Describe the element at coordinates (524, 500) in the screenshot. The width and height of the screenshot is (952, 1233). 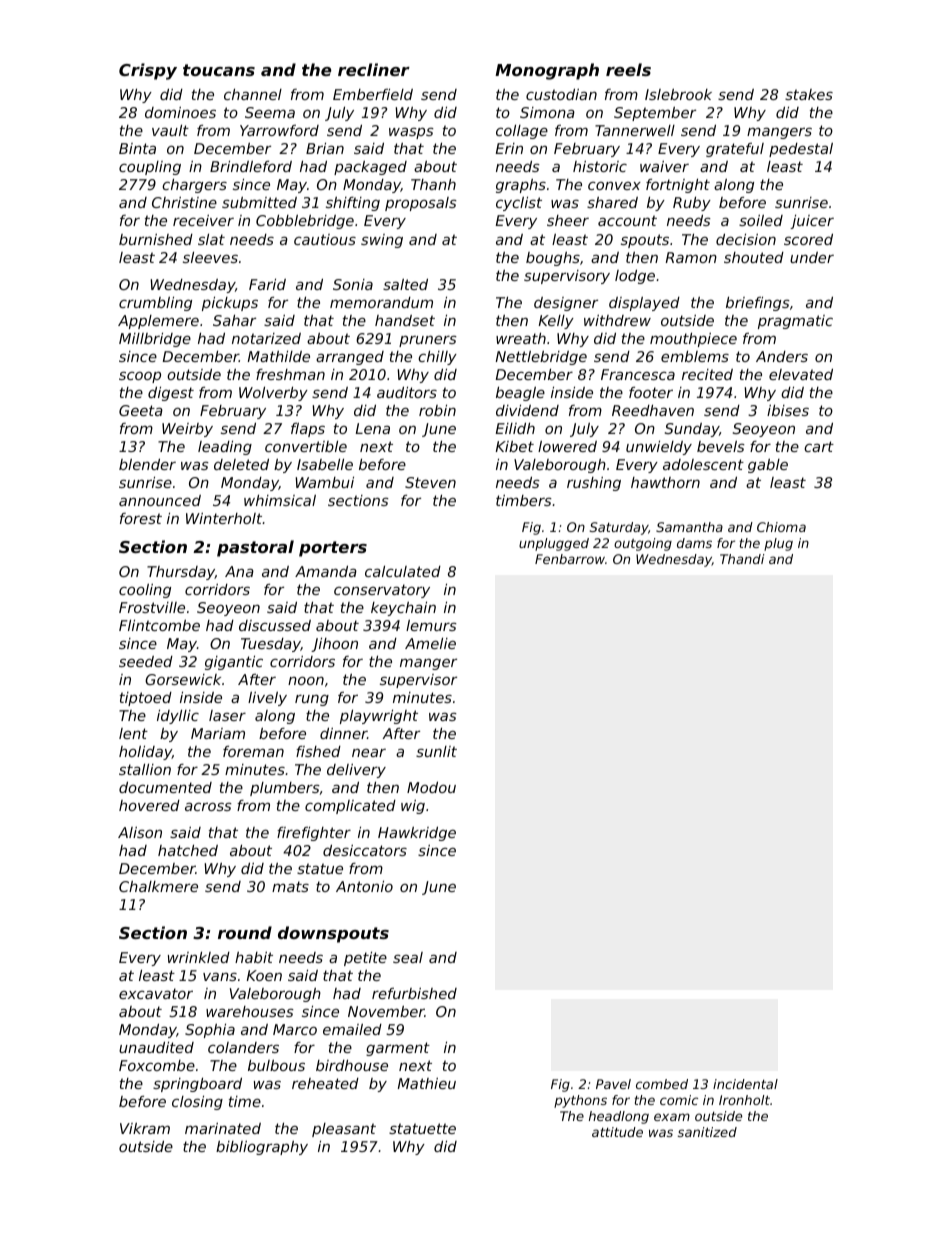
I see `timbers` at that location.
